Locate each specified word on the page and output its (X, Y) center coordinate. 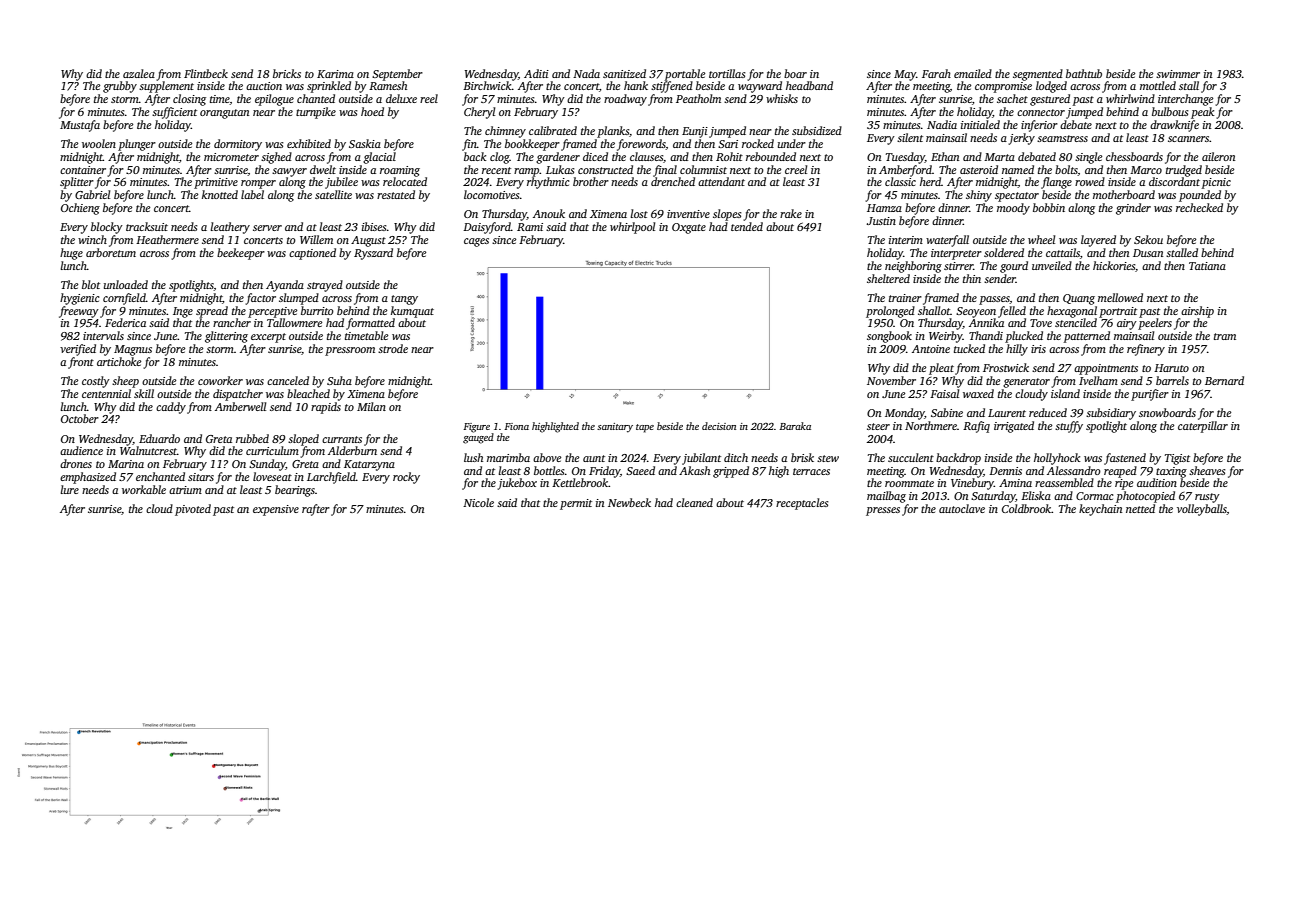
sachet (1012, 98)
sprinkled (329, 87)
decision (719, 426)
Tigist (1177, 459)
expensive (276, 510)
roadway (625, 100)
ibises (374, 226)
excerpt (268, 338)
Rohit (729, 156)
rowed (1090, 181)
